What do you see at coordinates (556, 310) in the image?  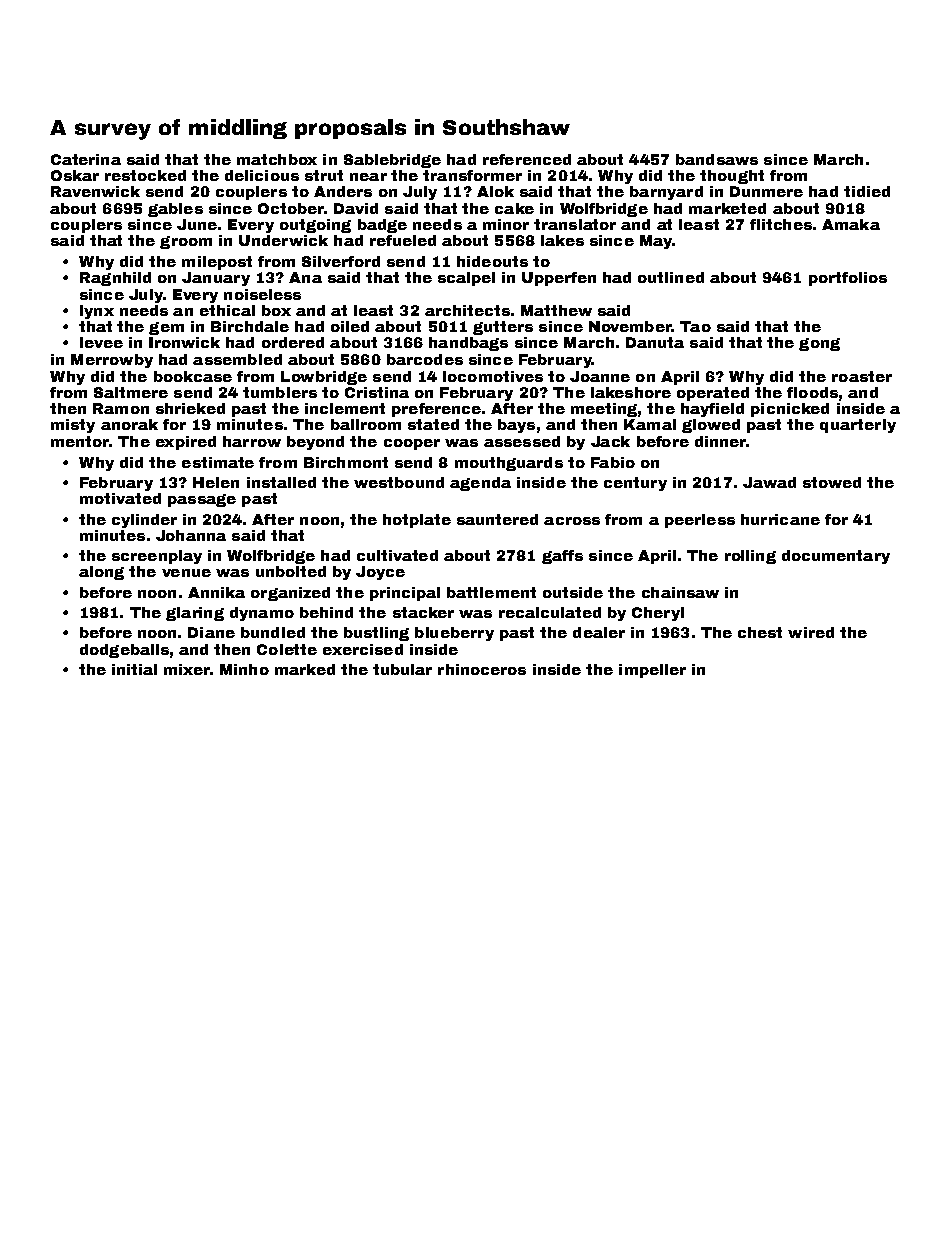 I see `Matthew` at bounding box center [556, 310].
